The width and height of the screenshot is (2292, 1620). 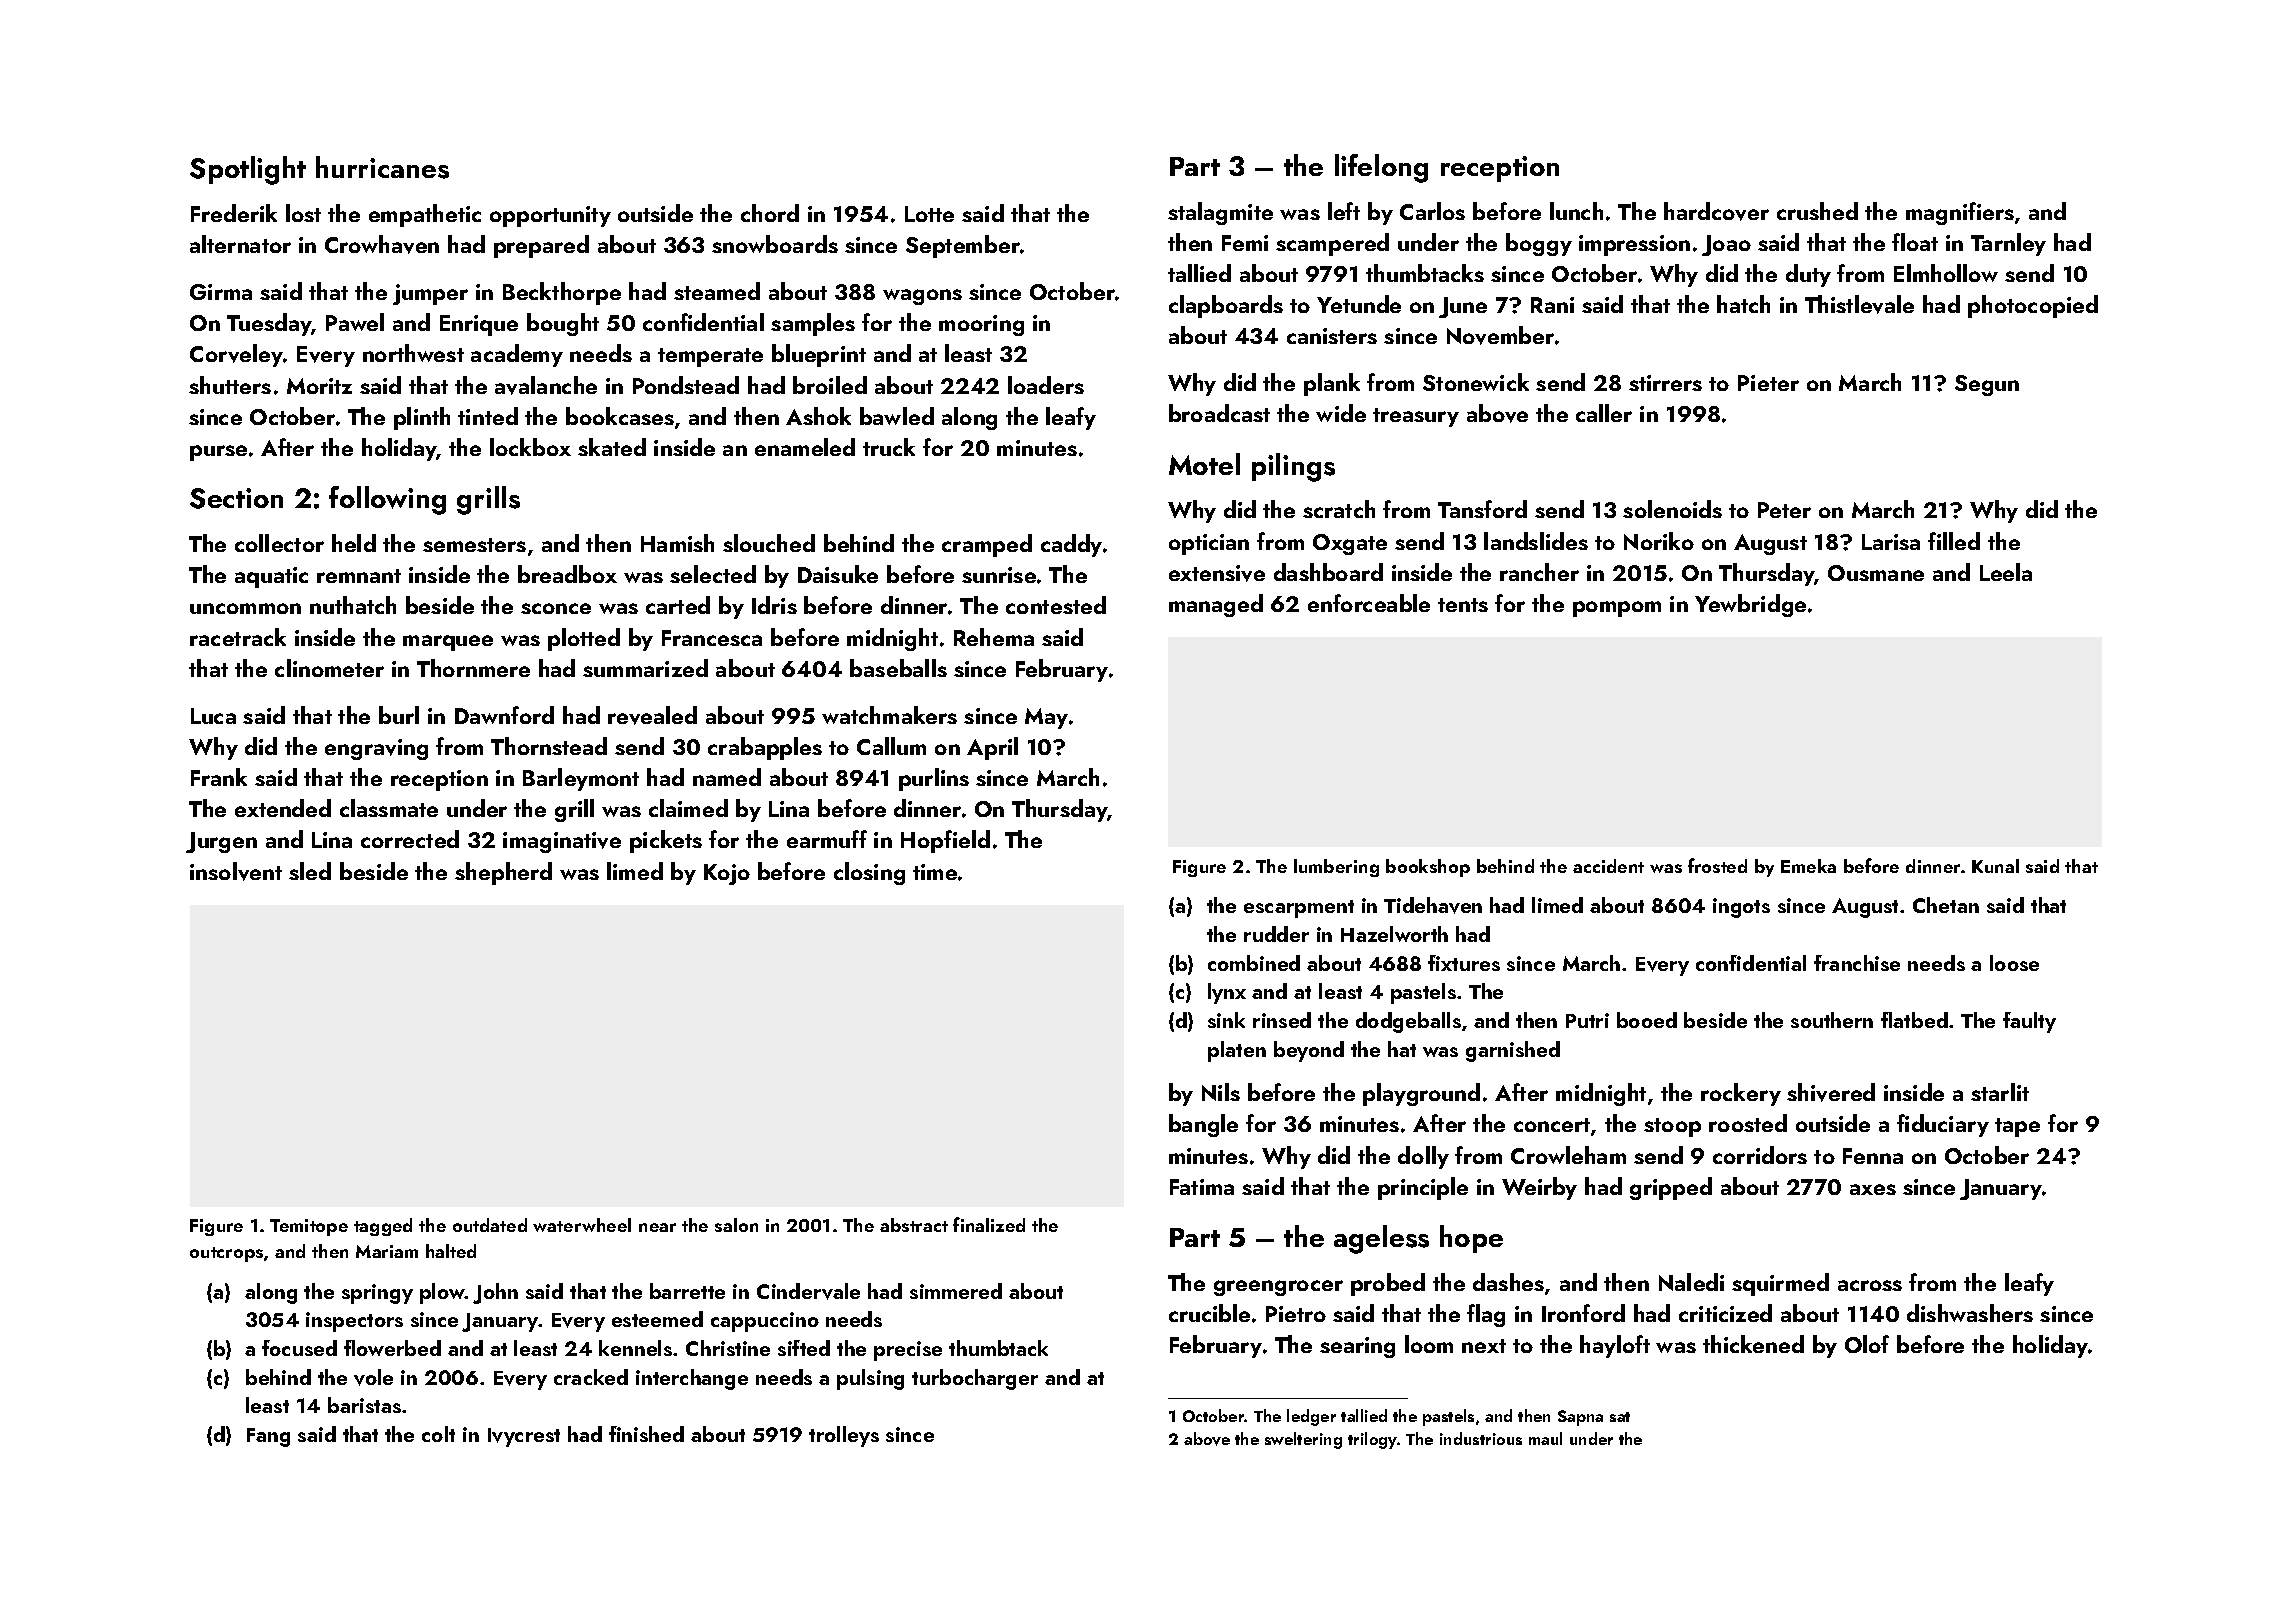 What do you see at coordinates (1753, 1344) in the screenshot?
I see `thickened` at bounding box center [1753, 1344].
